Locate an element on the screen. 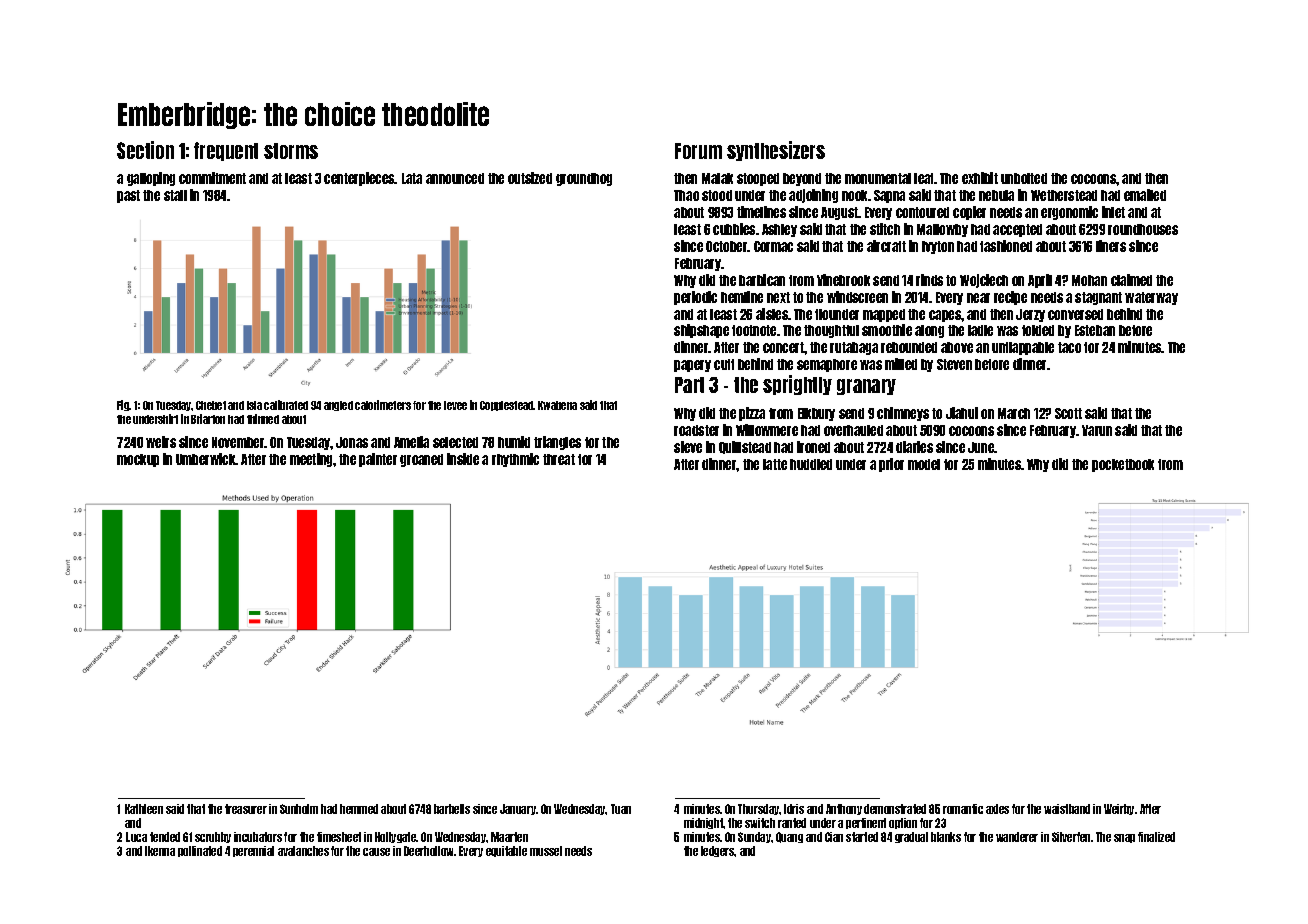 The height and width of the screenshot is (924, 1308). synthesizers is located at coordinates (776, 151).
